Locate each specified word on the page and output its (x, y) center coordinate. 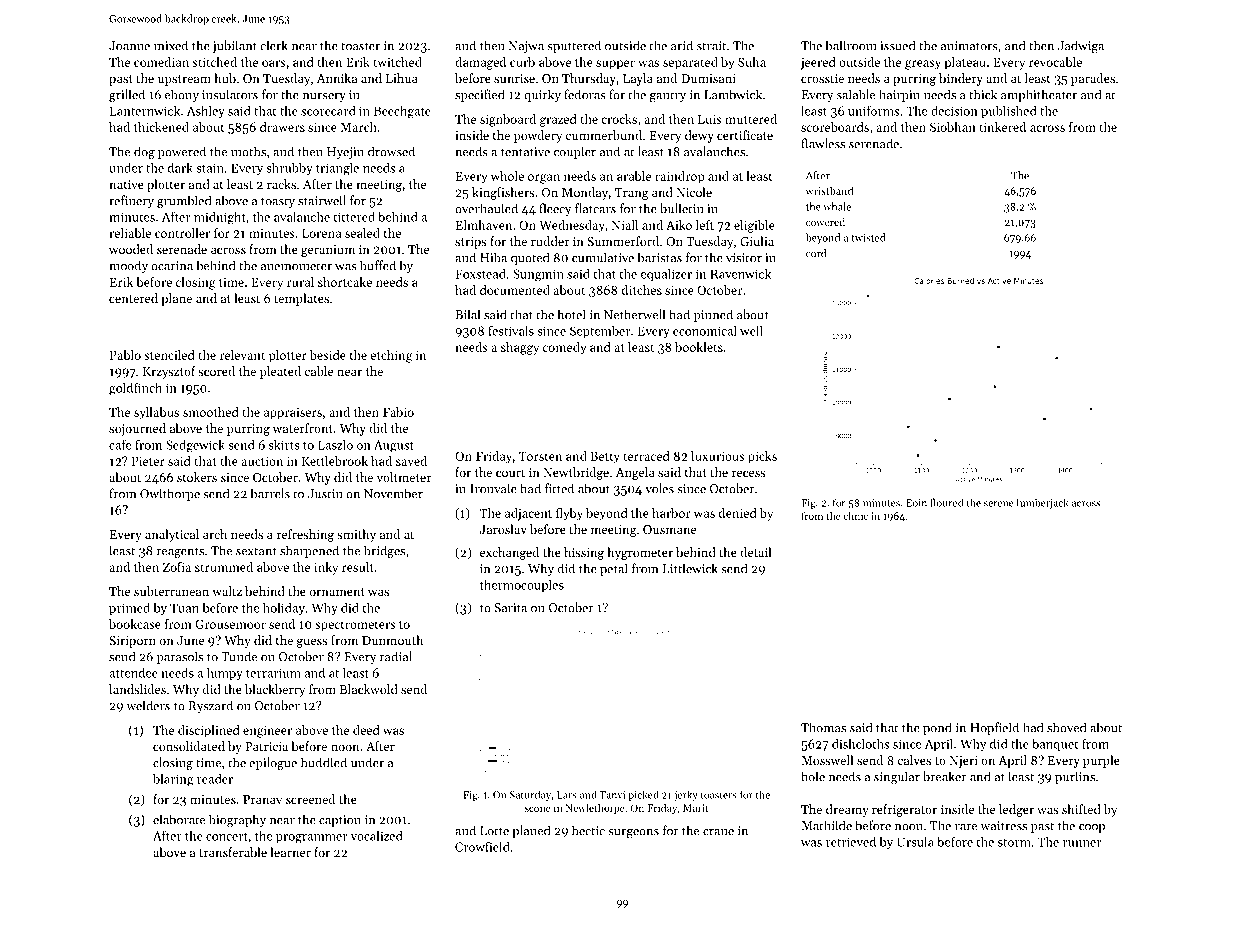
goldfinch (135, 388)
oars (274, 63)
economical (705, 331)
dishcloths (860, 744)
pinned (713, 315)
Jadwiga (1081, 46)
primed (129, 609)
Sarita (510, 608)
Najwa (526, 47)
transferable (233, 852)
